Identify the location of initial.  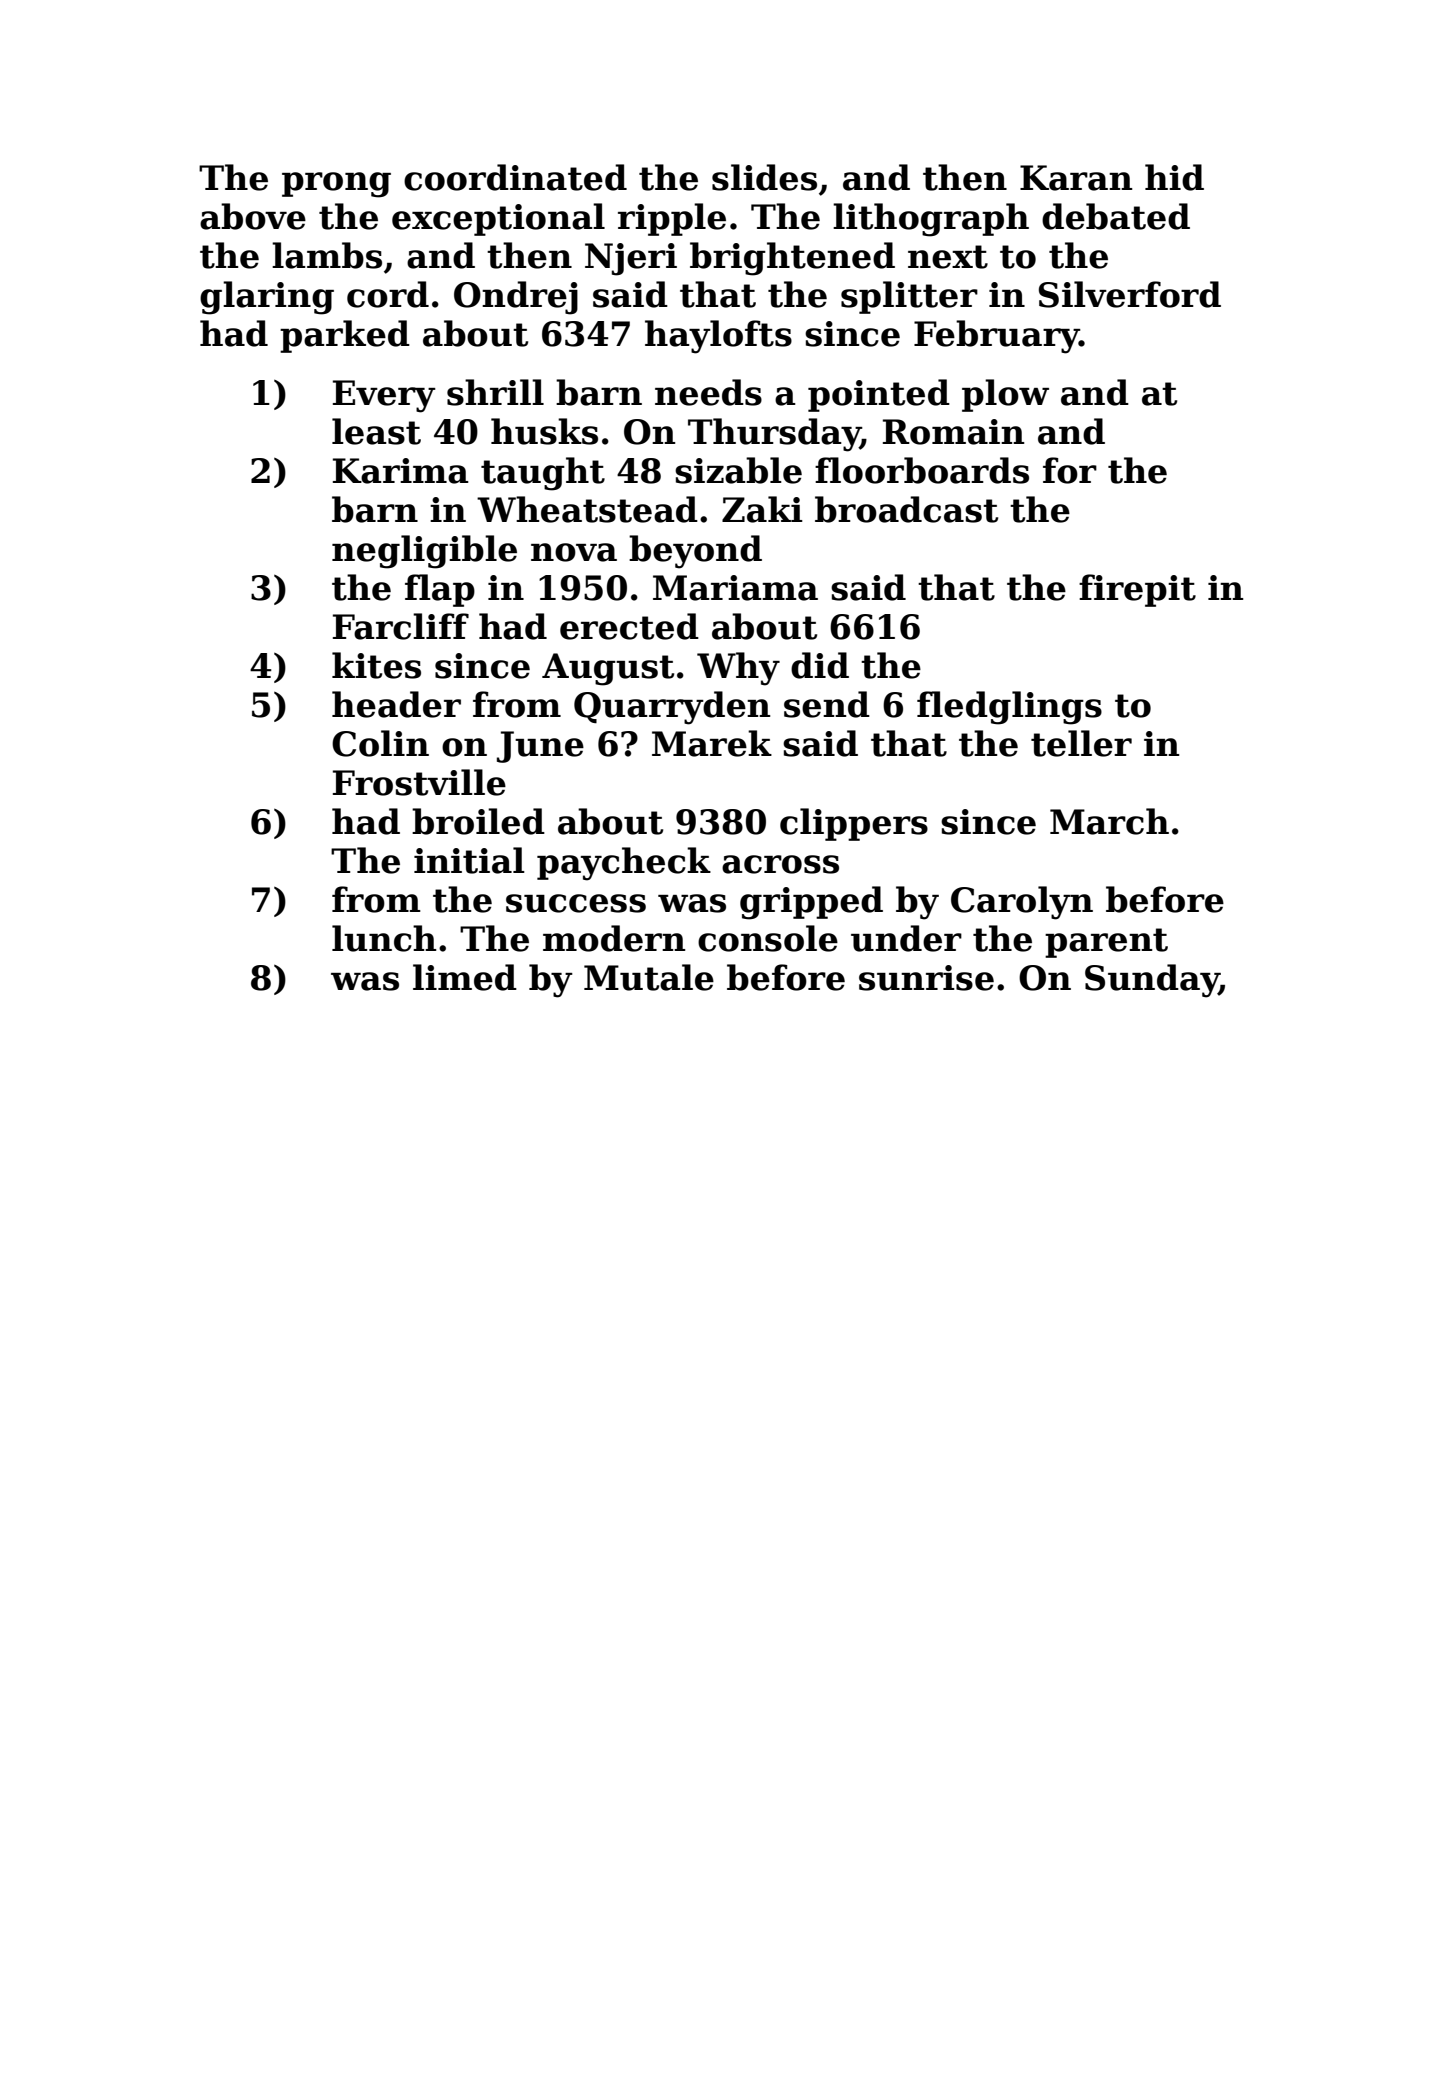
(469, 860).
